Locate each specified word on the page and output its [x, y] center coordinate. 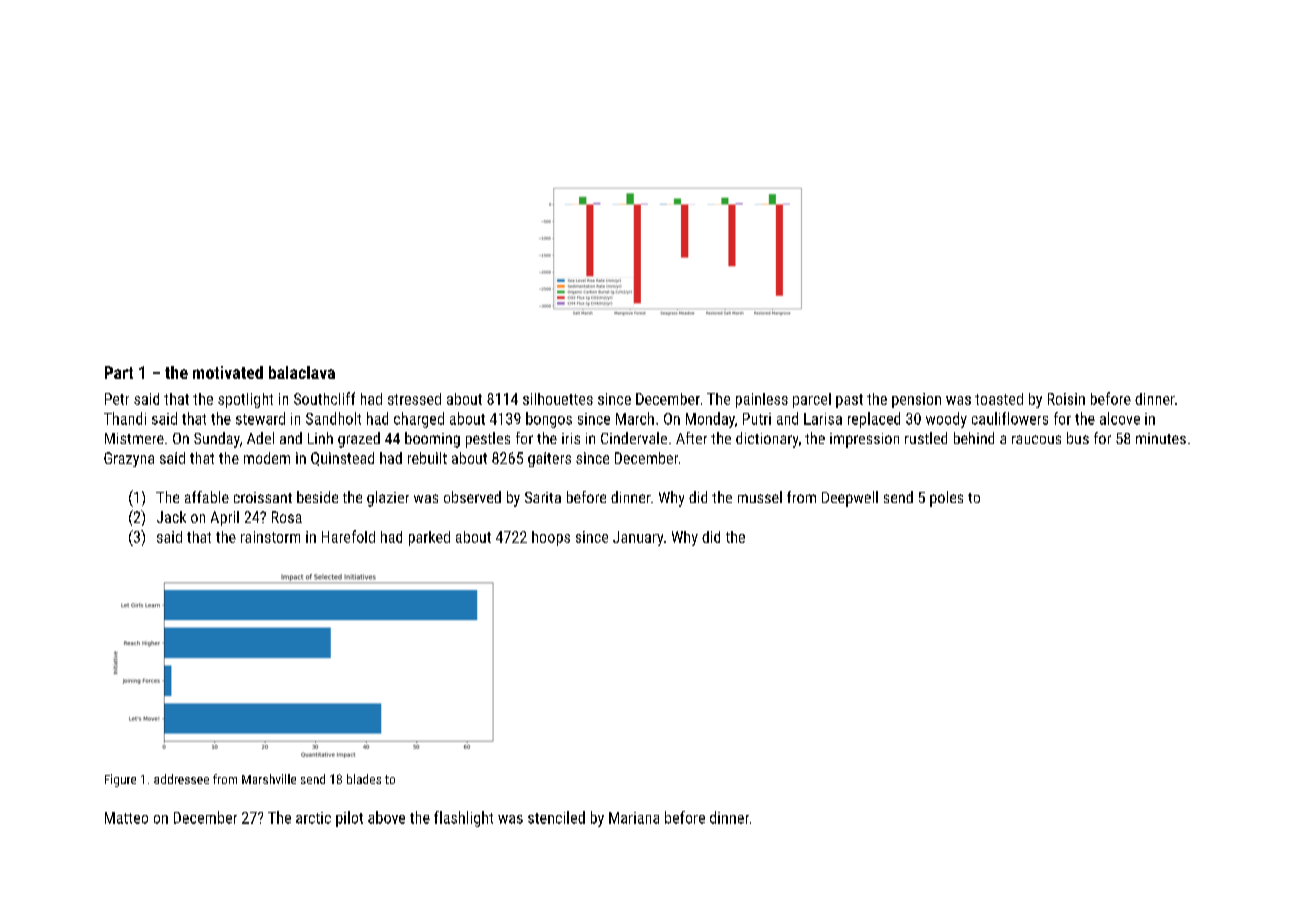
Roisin [1066, 399]
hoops [551, 538]
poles [946, 499]
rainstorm [270, 537]
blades [364, 779]
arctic [313, 818]
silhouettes [558, 399]
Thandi [125, 418]
